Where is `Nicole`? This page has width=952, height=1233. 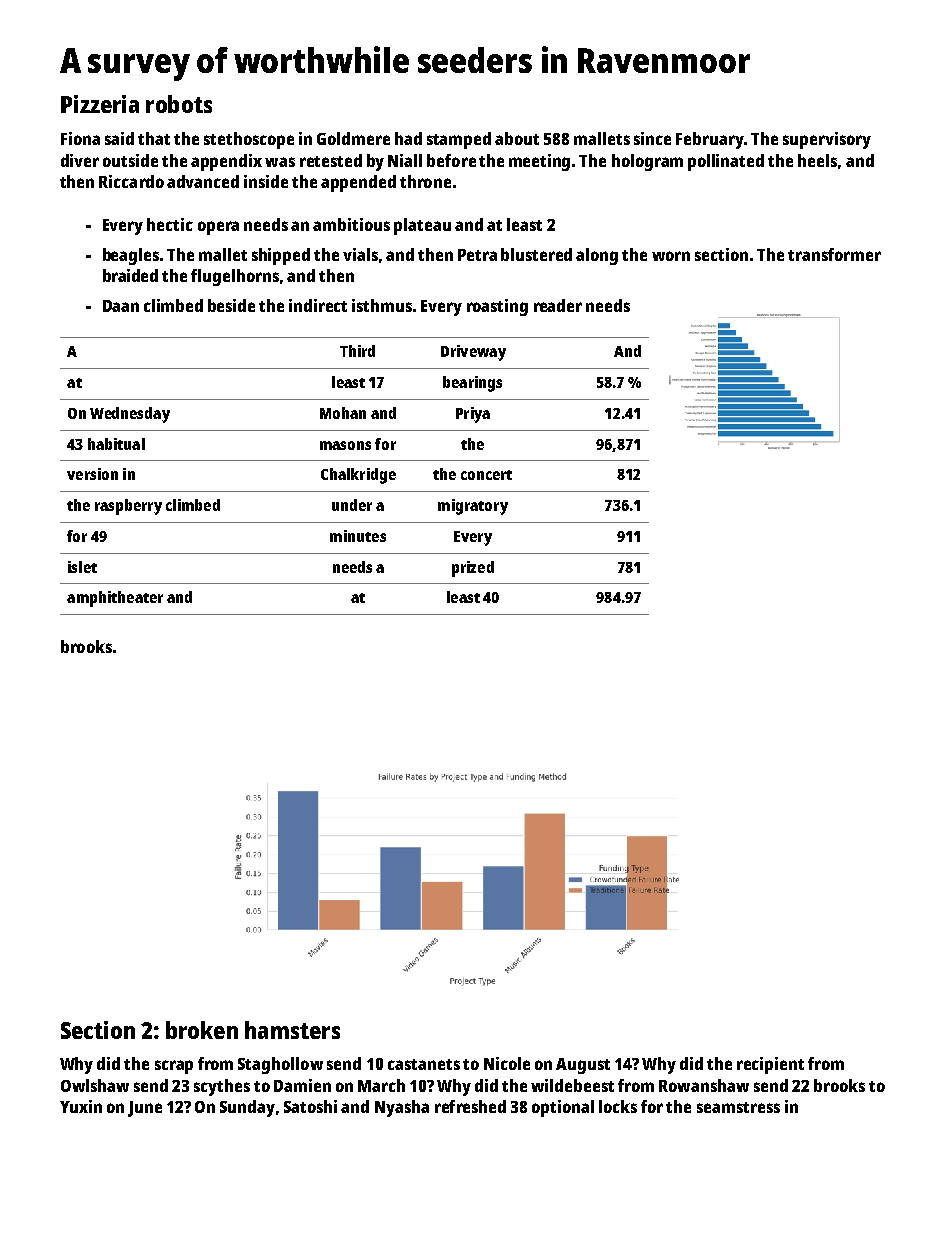
Nicole is located at coordinates (507, 1063).
